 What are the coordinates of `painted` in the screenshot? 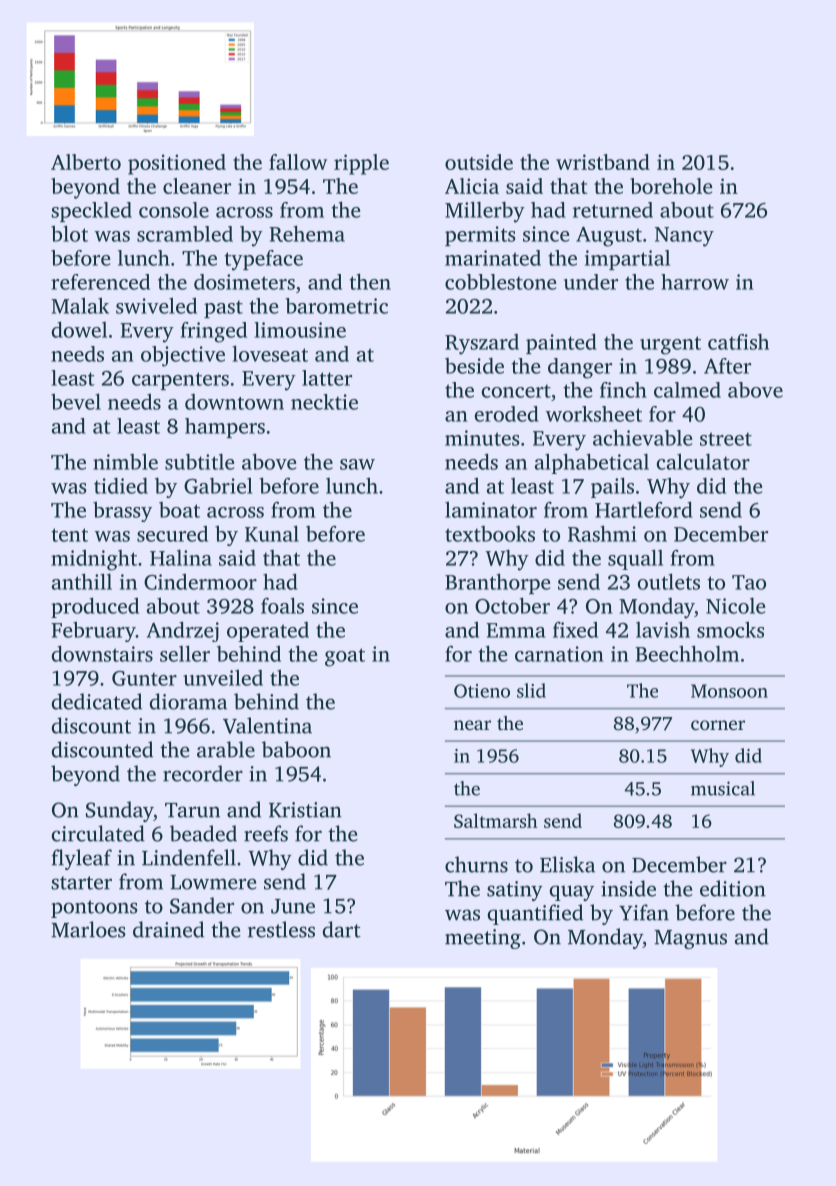 It's located at (561, 343).
